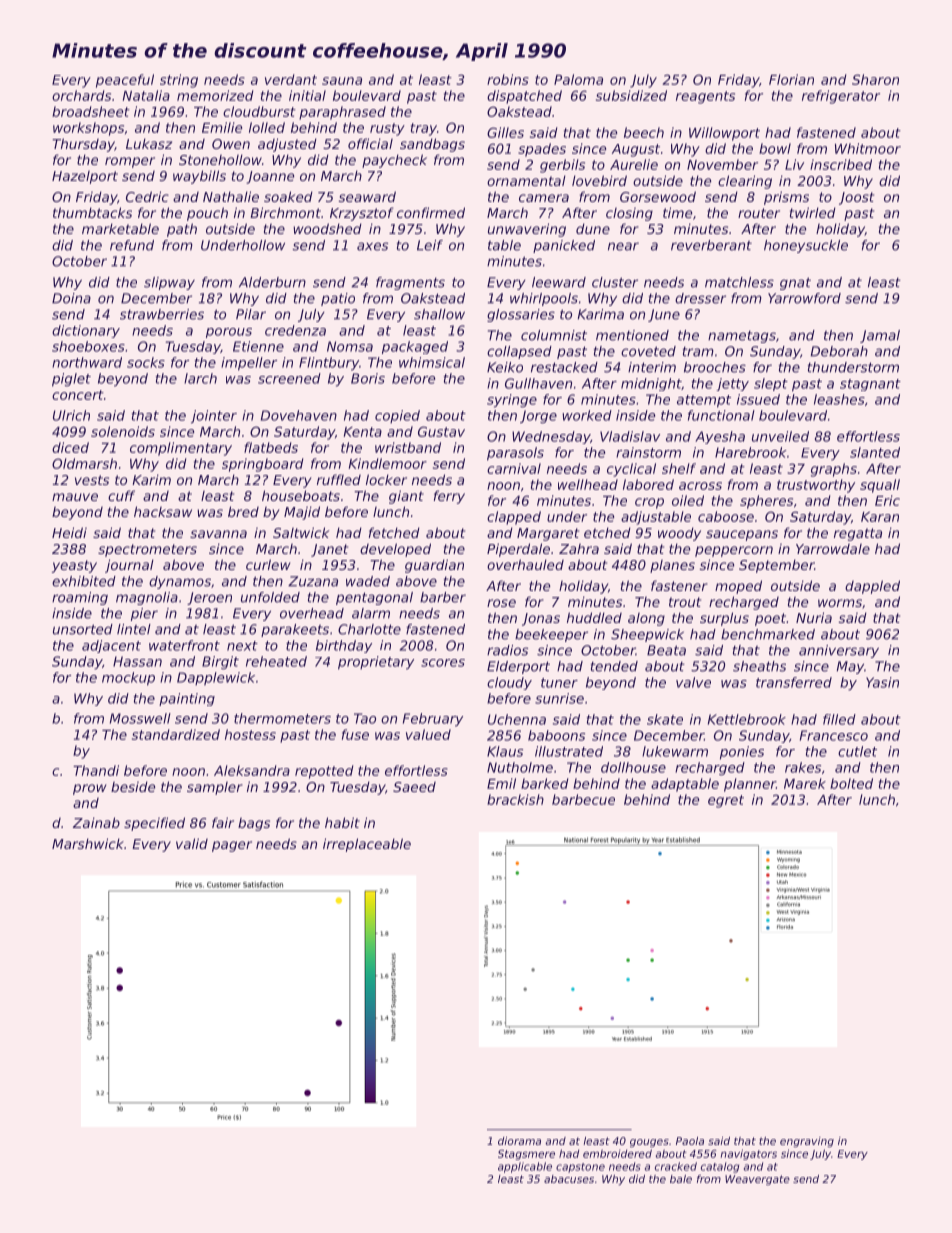 The height and width of the screenshot is (1233, 952). Describe the element at coordinates (745, 182) in the screenshot. I see `clearing` at that location.
